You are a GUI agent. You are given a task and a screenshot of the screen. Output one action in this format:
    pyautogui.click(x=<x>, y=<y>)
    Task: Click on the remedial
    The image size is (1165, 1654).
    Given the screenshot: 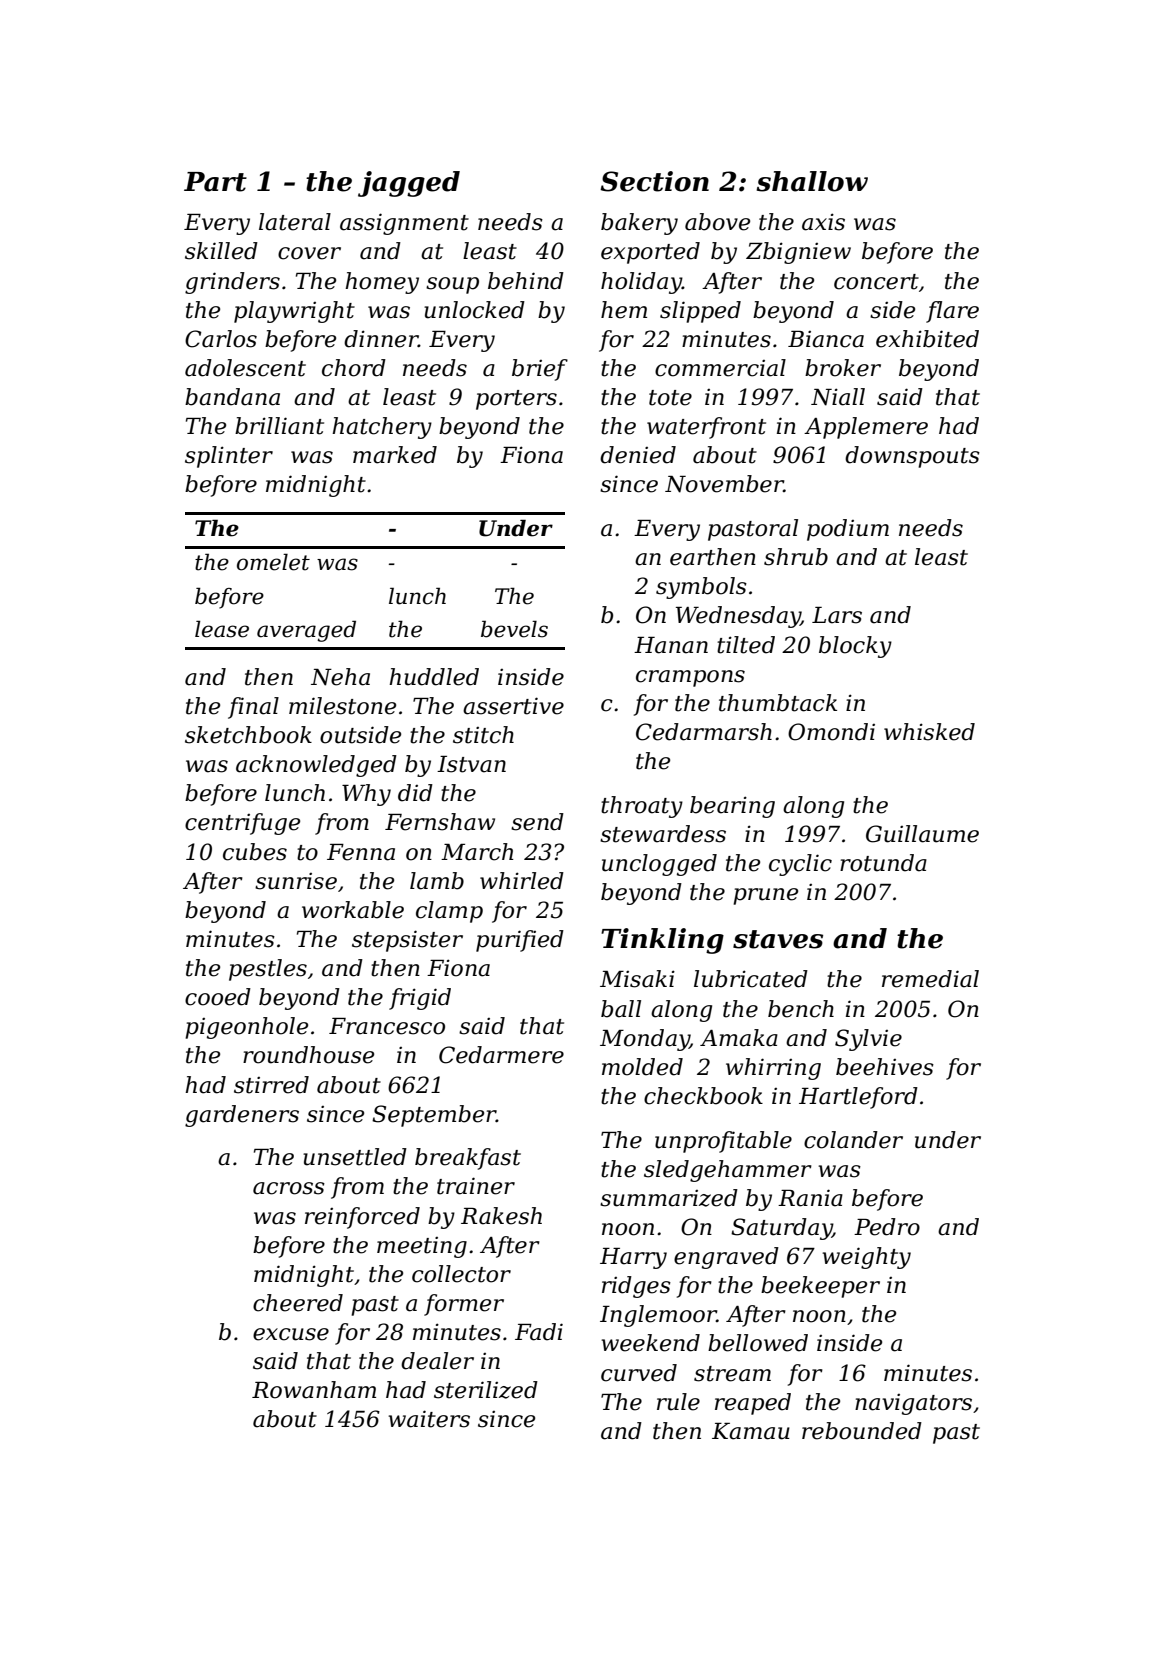 What is the action you would take?
    pyautogui.click(x=930, y=979)
